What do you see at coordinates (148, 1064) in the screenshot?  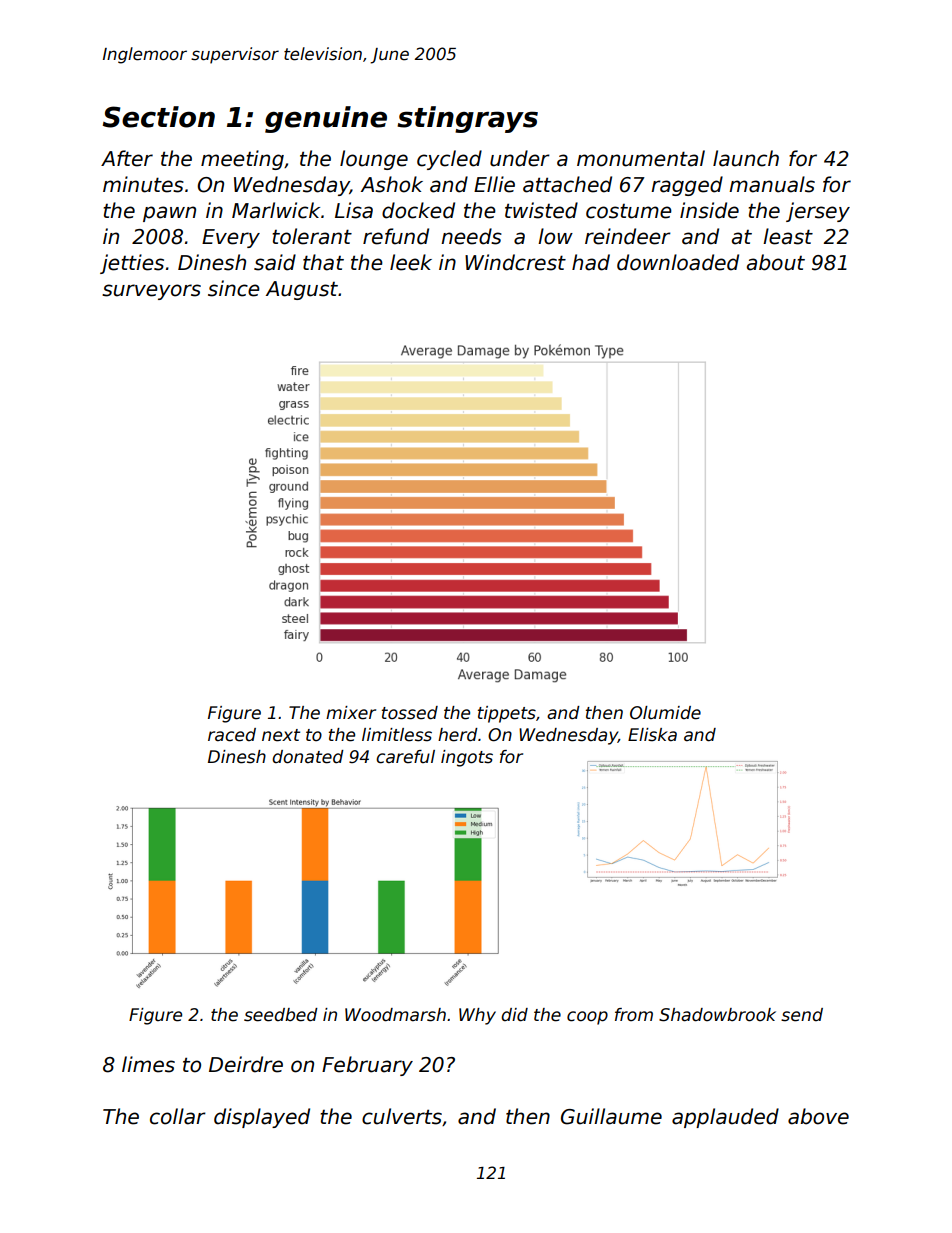 I see `limes` at bounding box center [148, 1064].
